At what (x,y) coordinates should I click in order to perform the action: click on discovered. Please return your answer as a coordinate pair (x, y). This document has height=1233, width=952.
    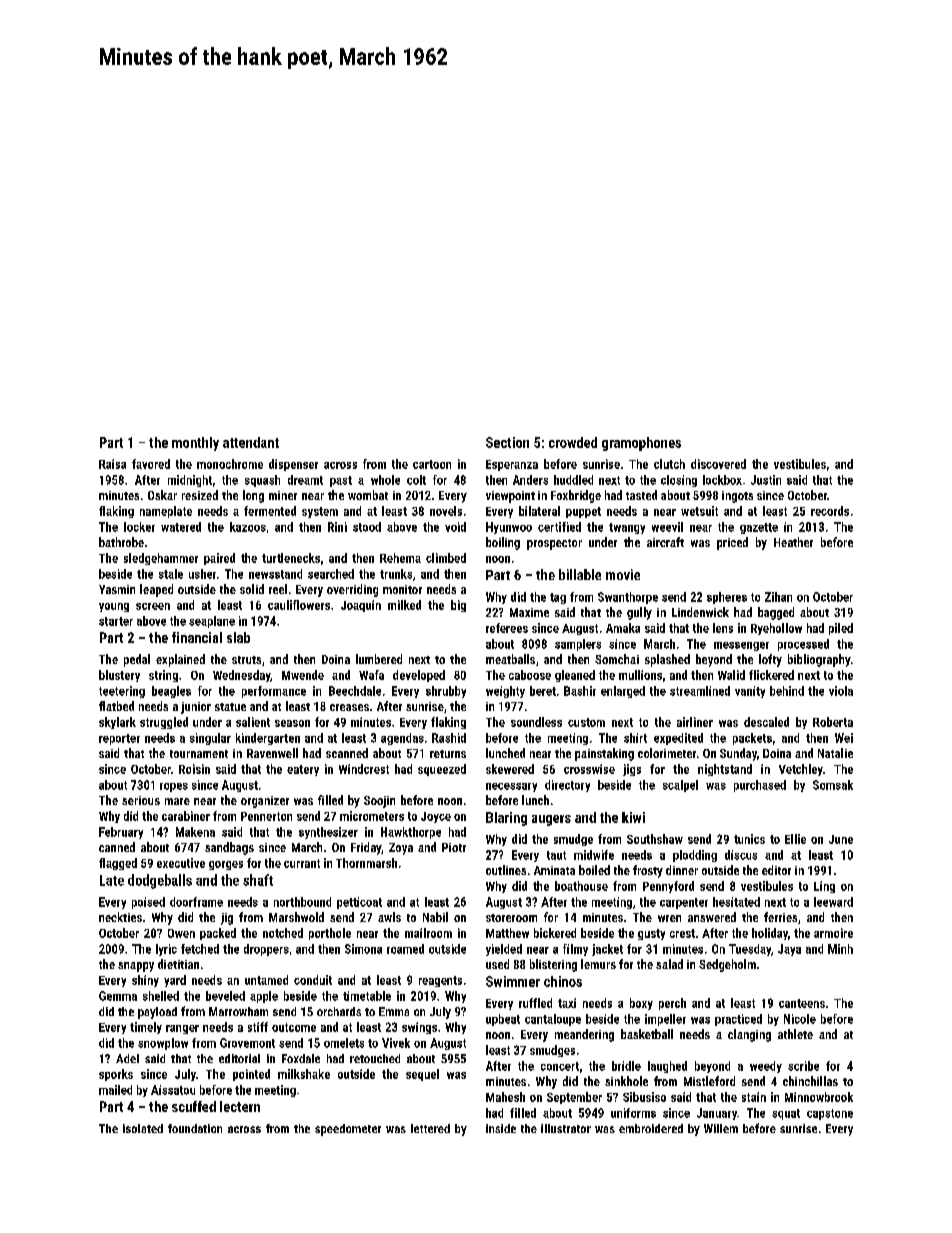
    Looking at the image, I should click on (718, 464).
